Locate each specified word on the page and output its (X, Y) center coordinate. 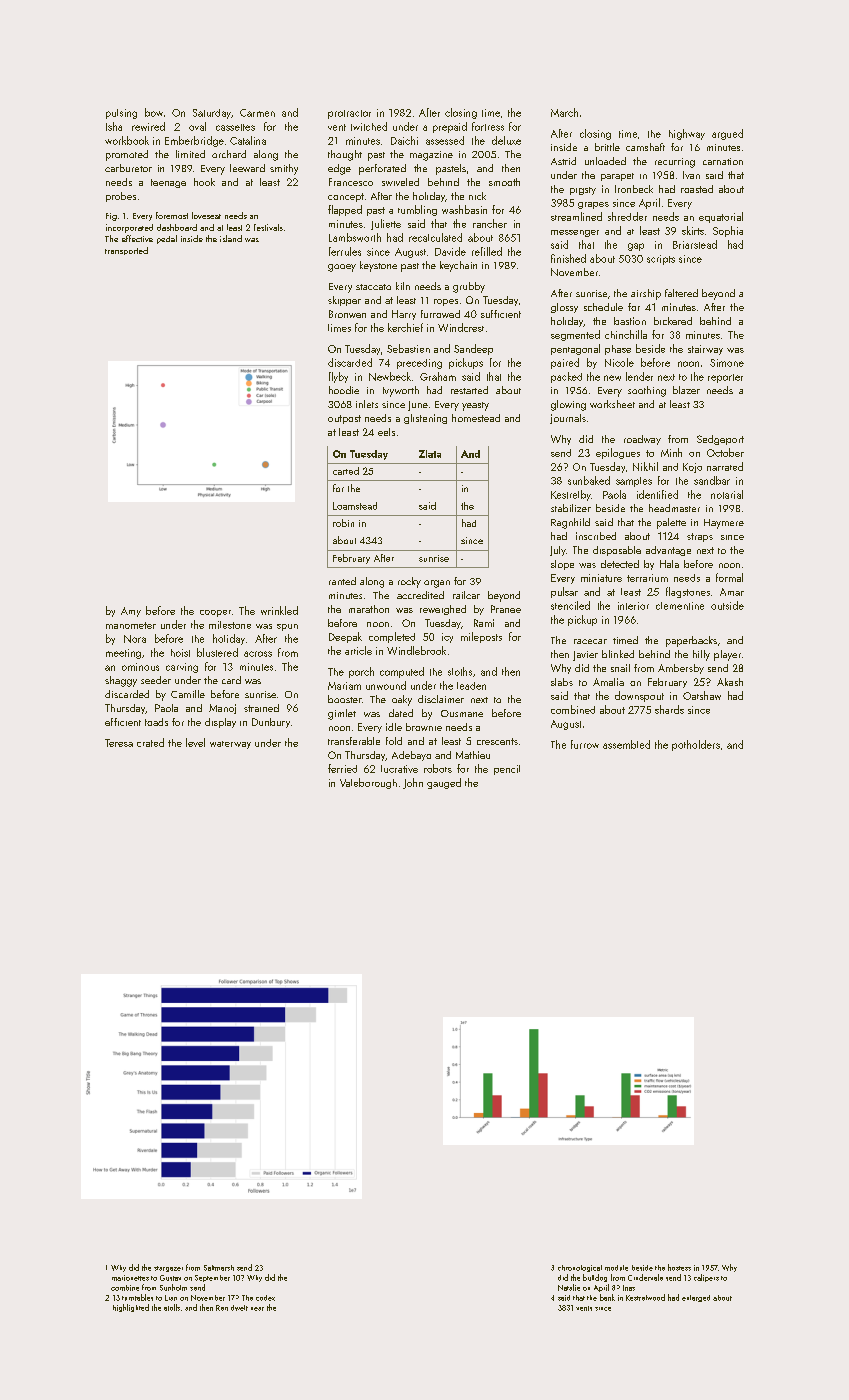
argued (727, 134)
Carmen (257, 113)
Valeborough (368, 783)
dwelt (239, 1308)
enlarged (696, 1298)
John (413, 783)
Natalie (569, 1287)
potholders (696, 745)
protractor (349, 114)
